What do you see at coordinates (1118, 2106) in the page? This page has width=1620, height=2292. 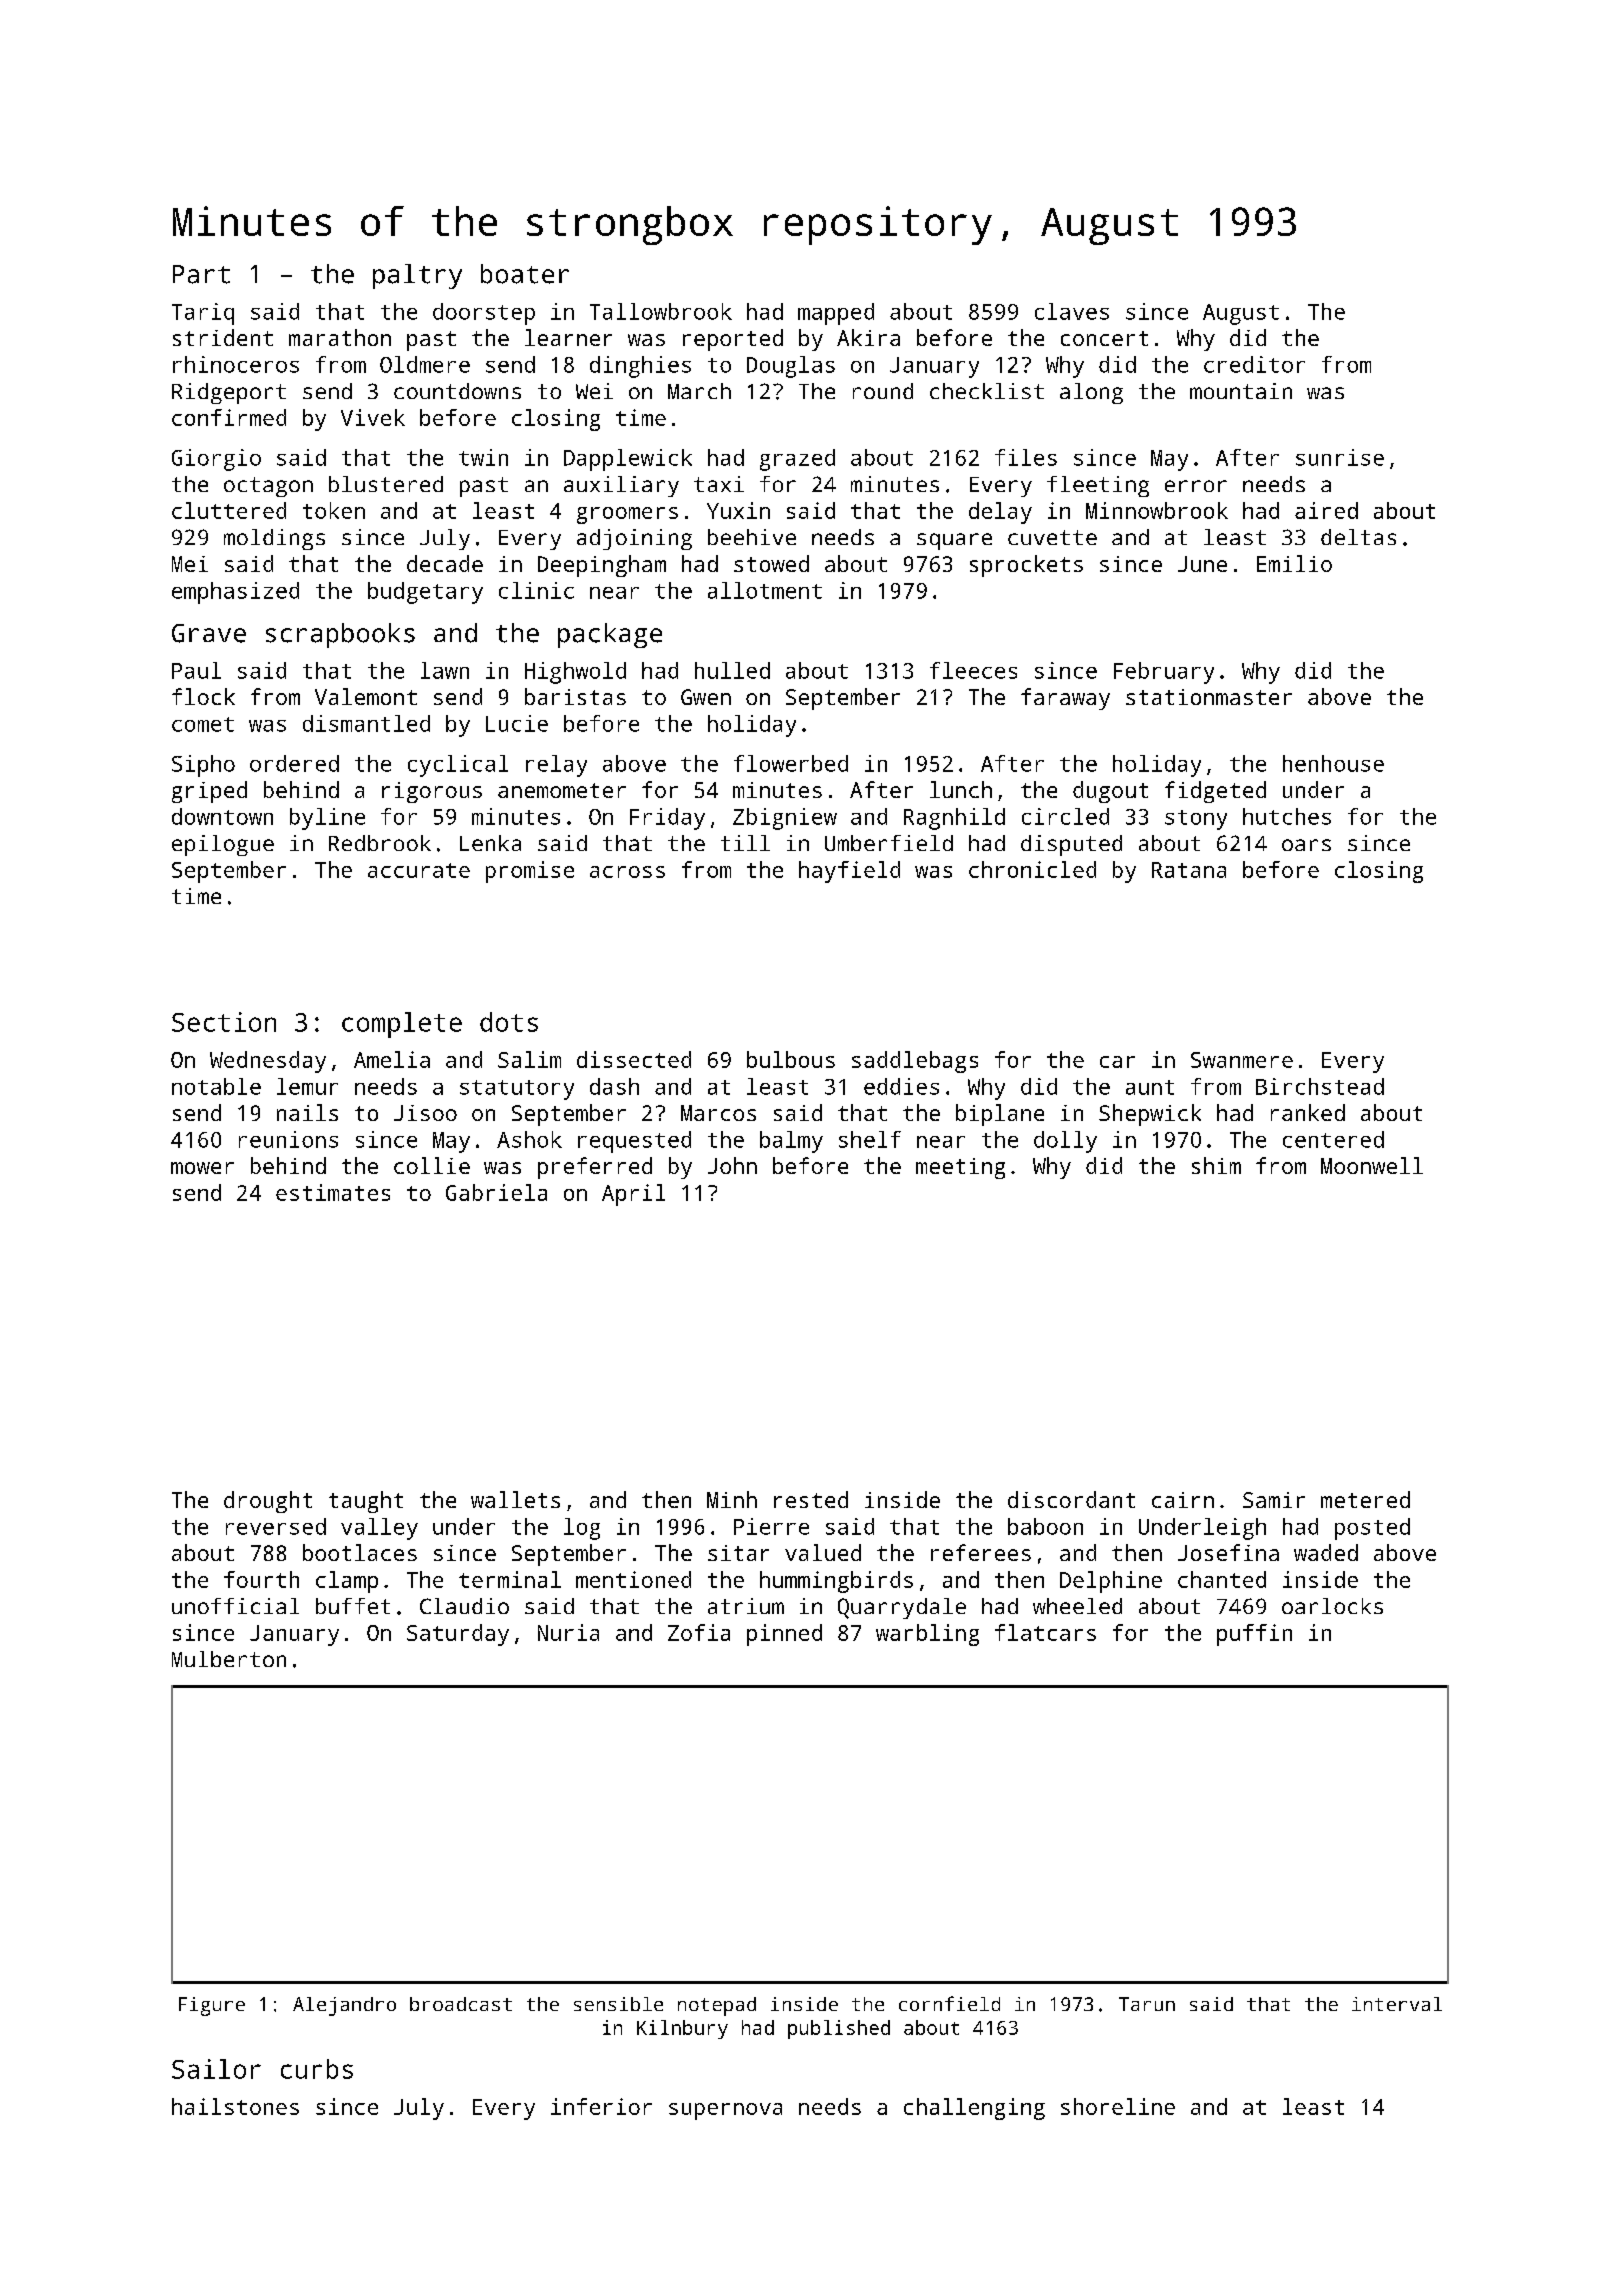 I see `shoreline` at bounding box center [1118, 2106].
